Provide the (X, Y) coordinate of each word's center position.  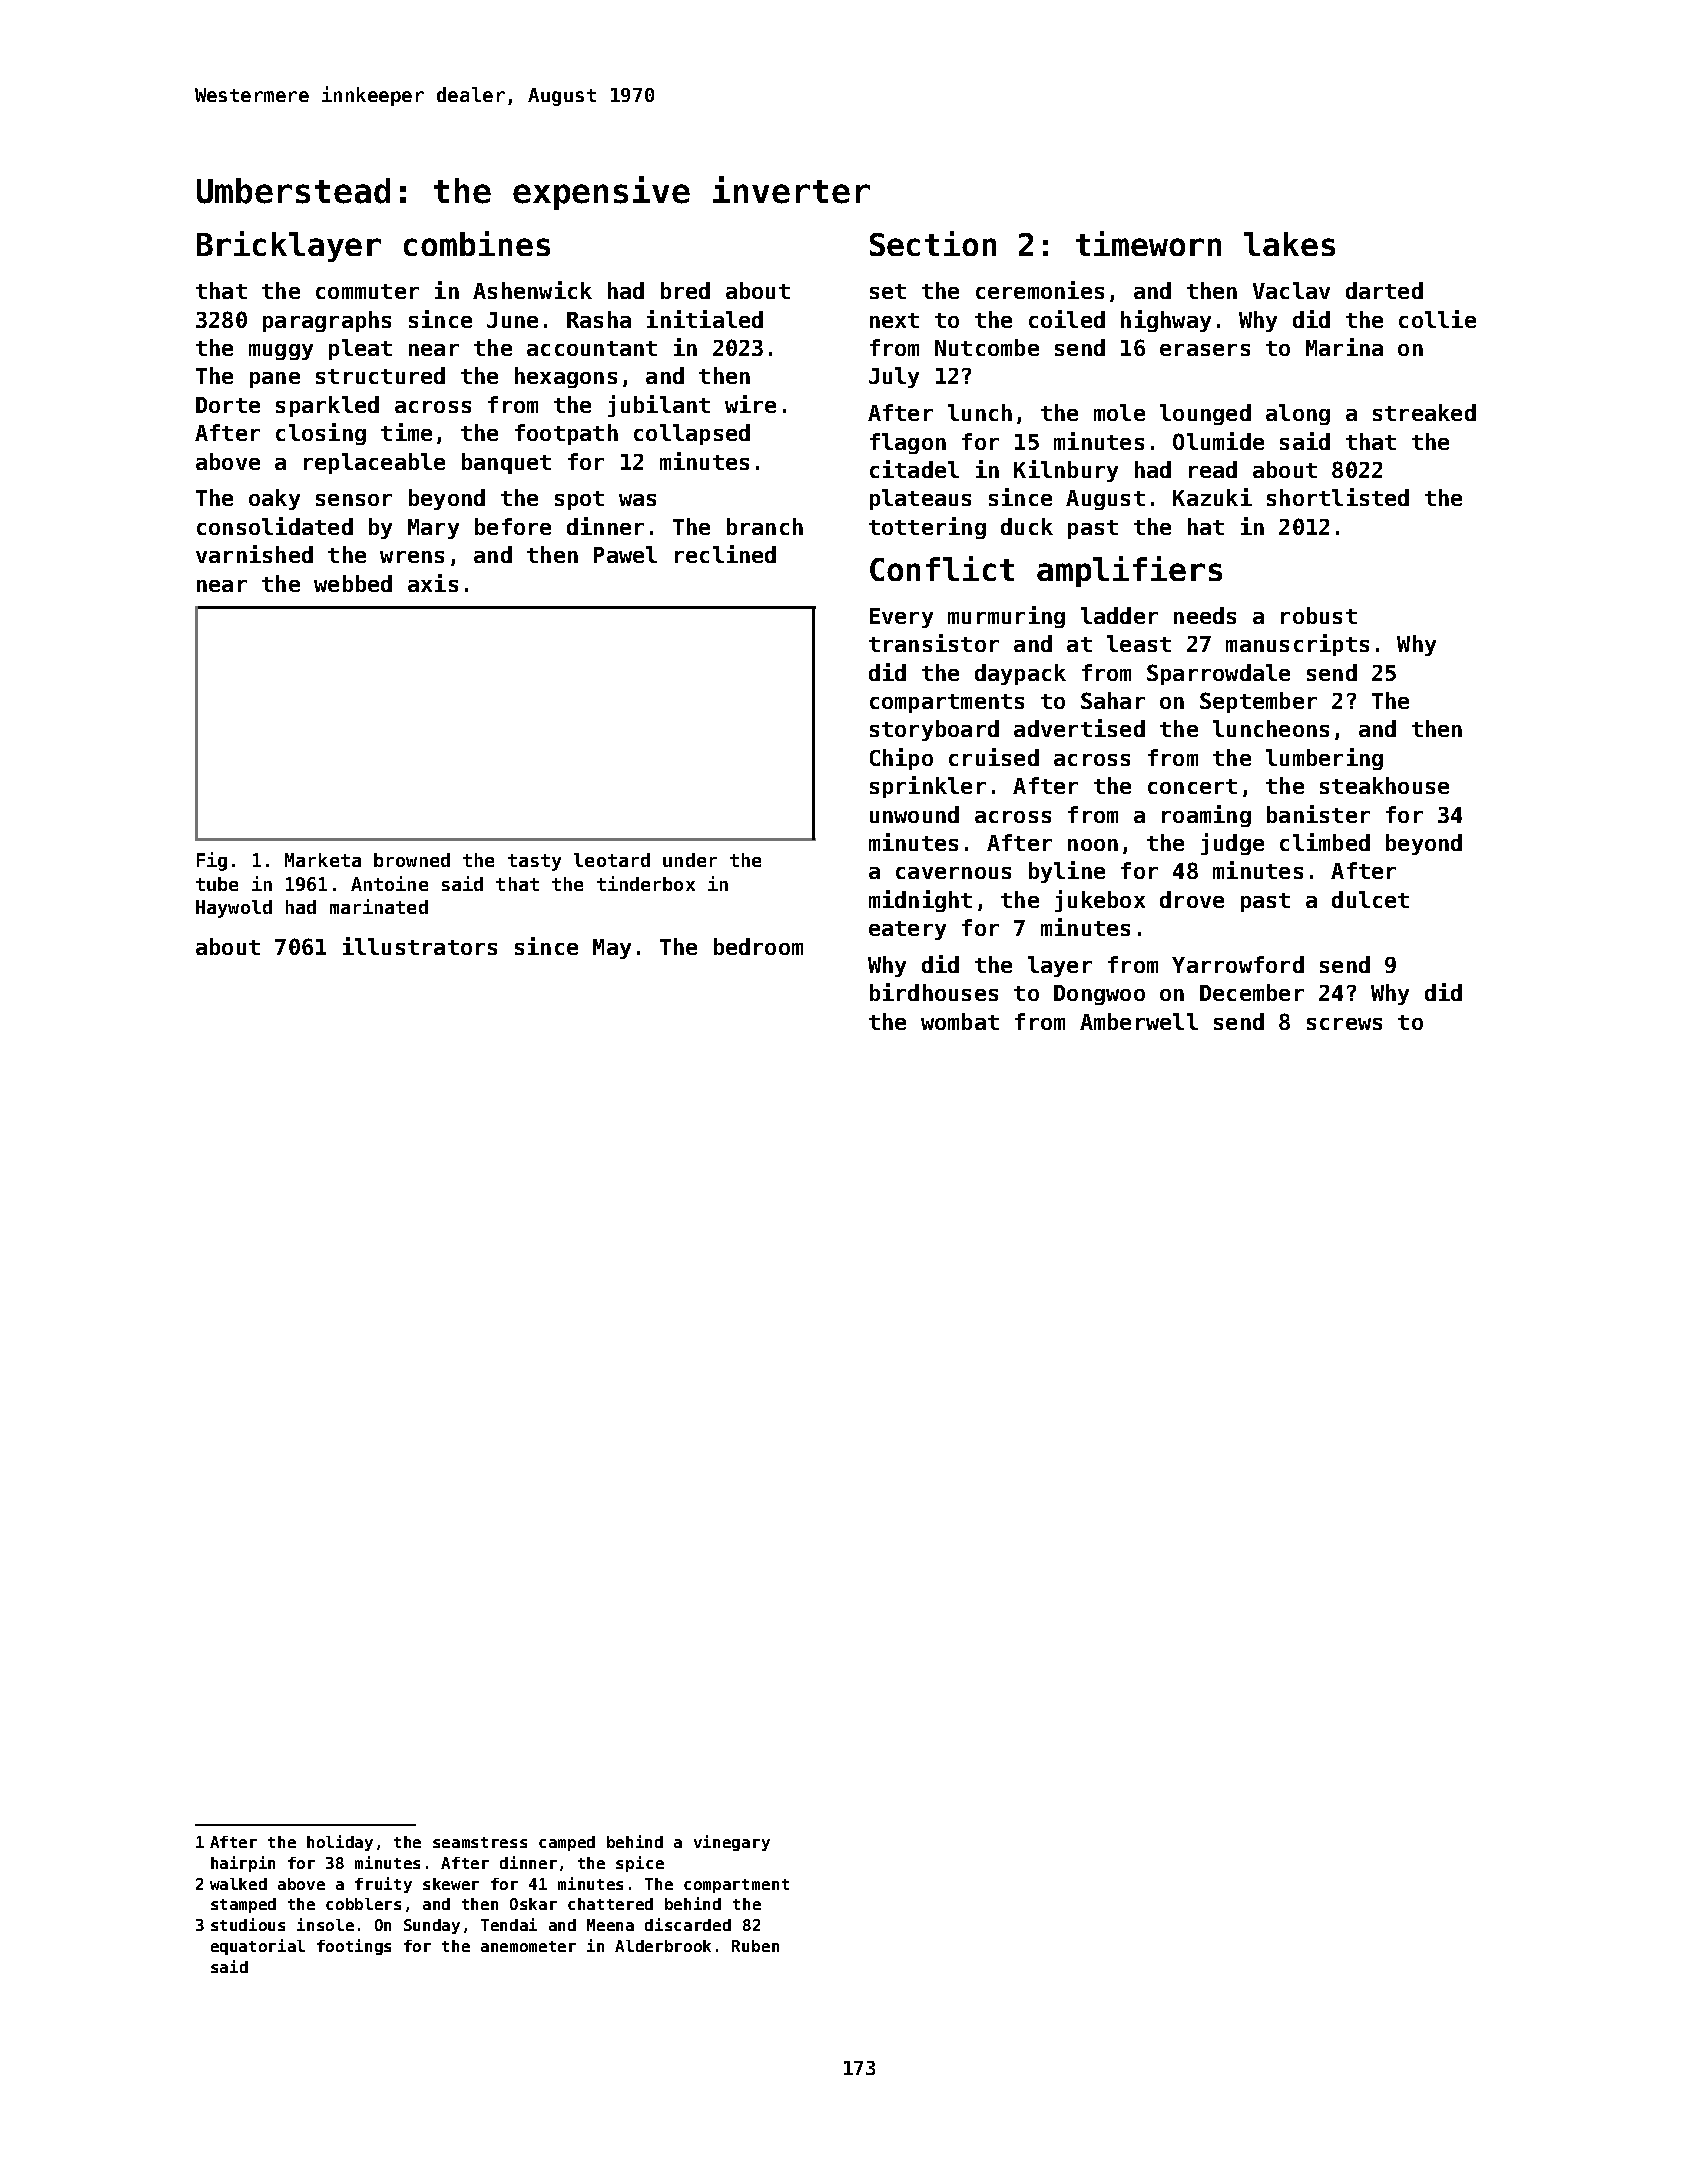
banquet (506, 463)
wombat (960, 1021)
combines (477, 243)
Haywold (234, 909)
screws (1344, 1024)
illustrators (420, 946)
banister (1318, 814)
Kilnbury (1066, 471)
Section (933, 243)
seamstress (480, 1842)
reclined (725, 554)
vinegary (732, 1843)
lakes (1289, 244)
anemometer (528, 1946)
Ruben (755, 1946)
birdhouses (934, 992)
